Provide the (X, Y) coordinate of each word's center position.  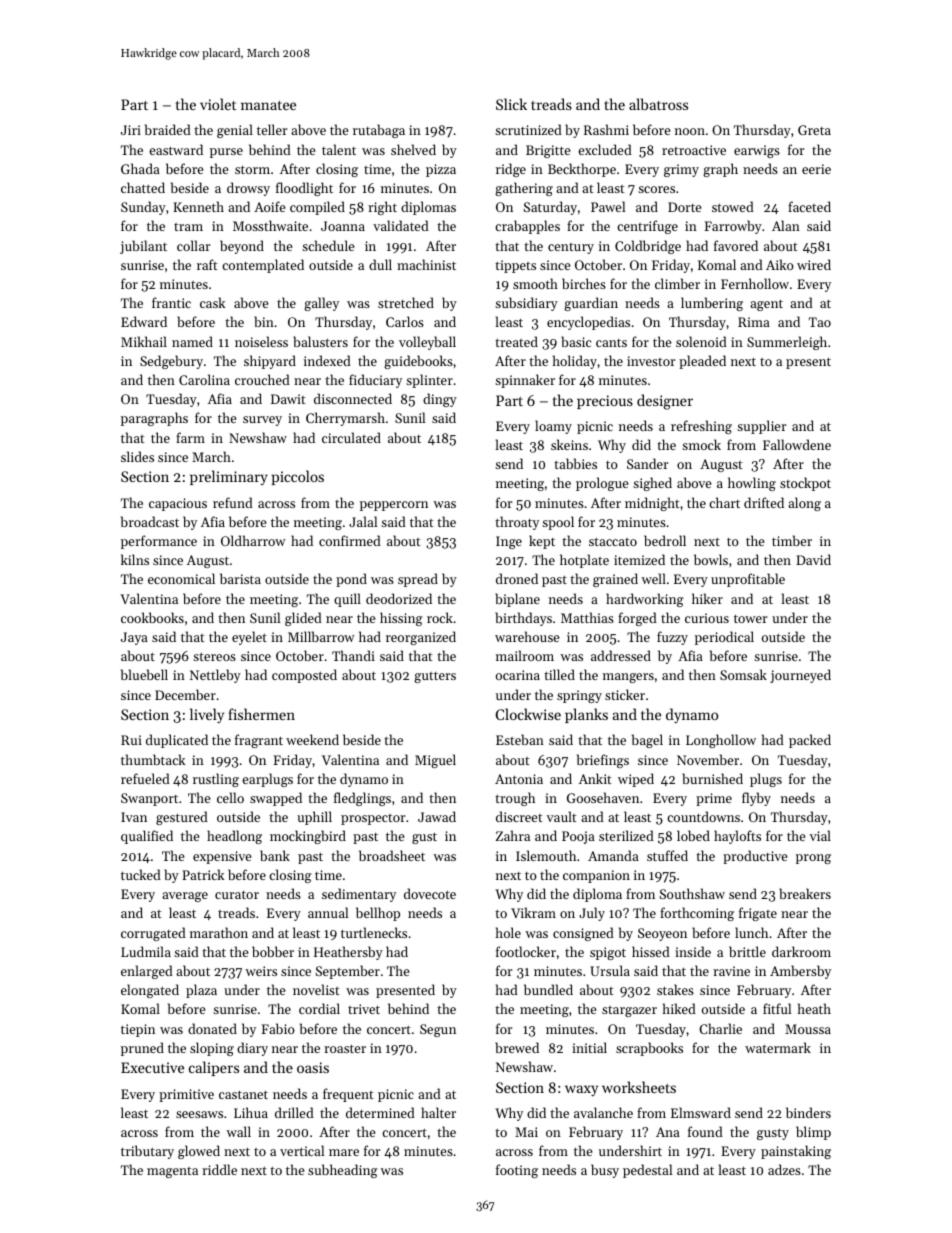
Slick (511, 104)
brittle (747, 951)
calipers (214, 1068)
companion (596, 876)
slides (137, 456)
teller (272, 129)
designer (665, 402)
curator (237, 894)
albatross (658, 104)
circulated (351, 437)
